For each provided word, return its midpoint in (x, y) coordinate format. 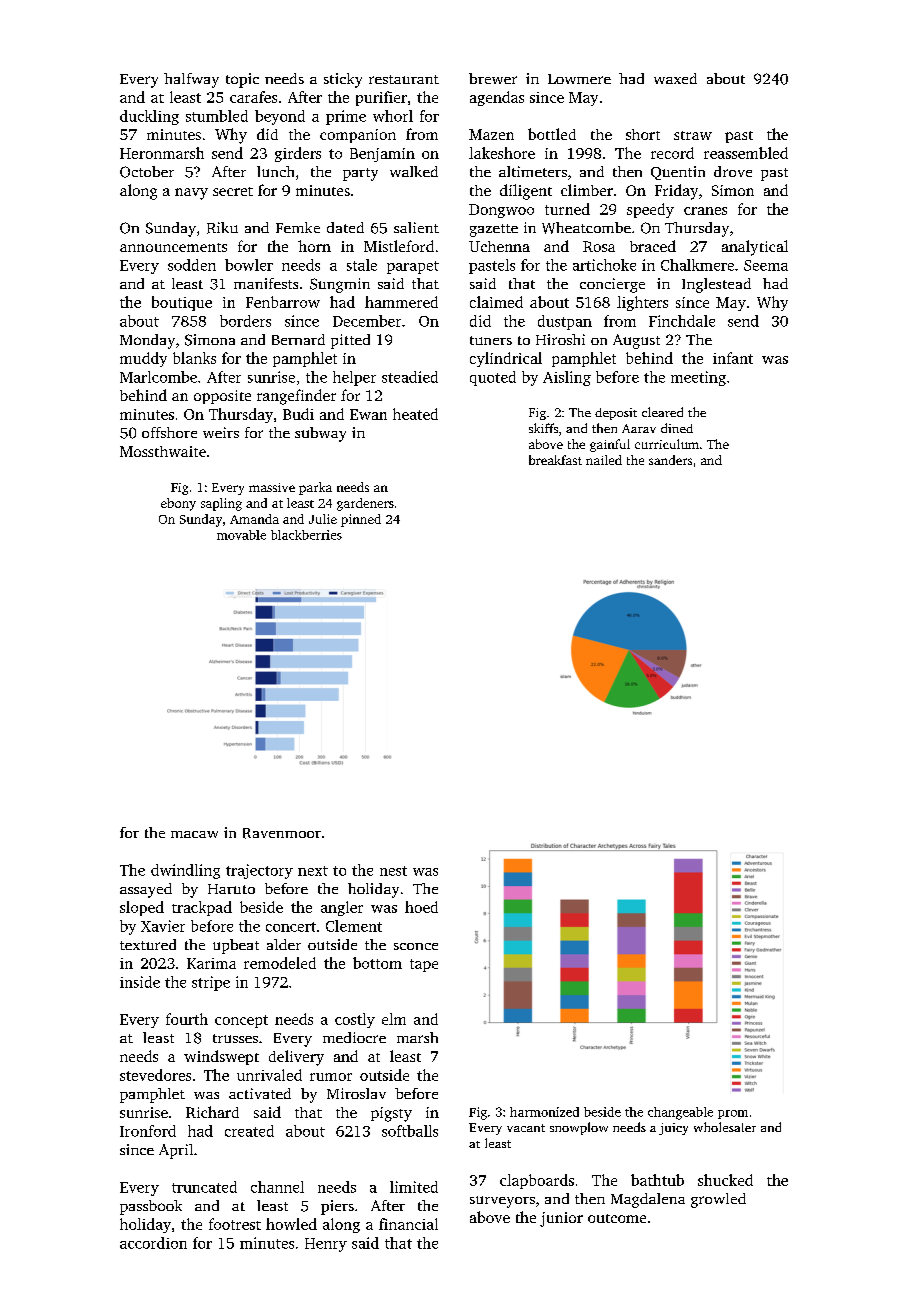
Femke (298, 227)
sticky (343, 80)
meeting (698, 378)
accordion (153, 1243)
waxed (675, 78)
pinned (361, 520)
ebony (178, 504)
